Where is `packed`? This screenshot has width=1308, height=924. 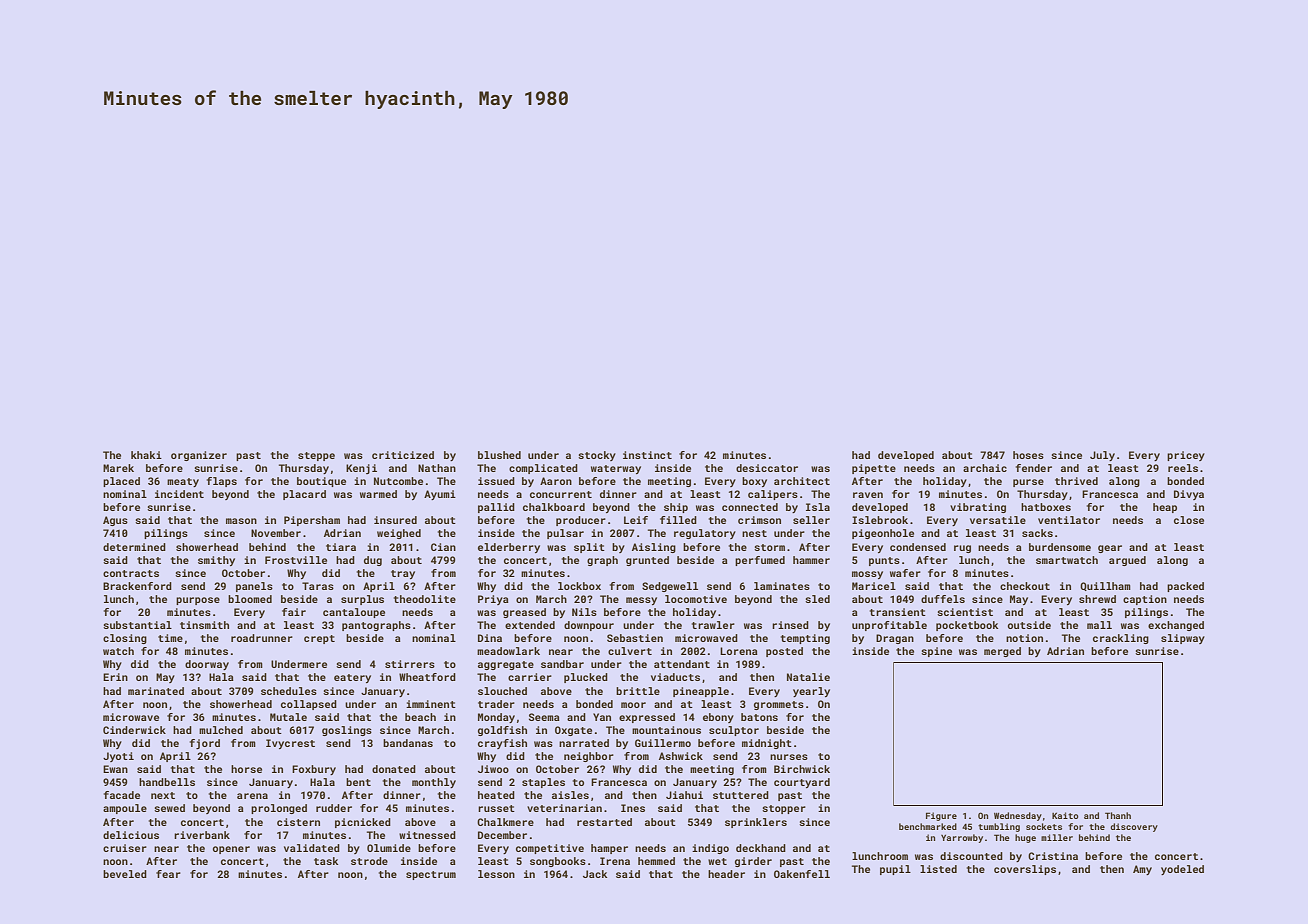 packed is located at coordinates (1185, 587).
